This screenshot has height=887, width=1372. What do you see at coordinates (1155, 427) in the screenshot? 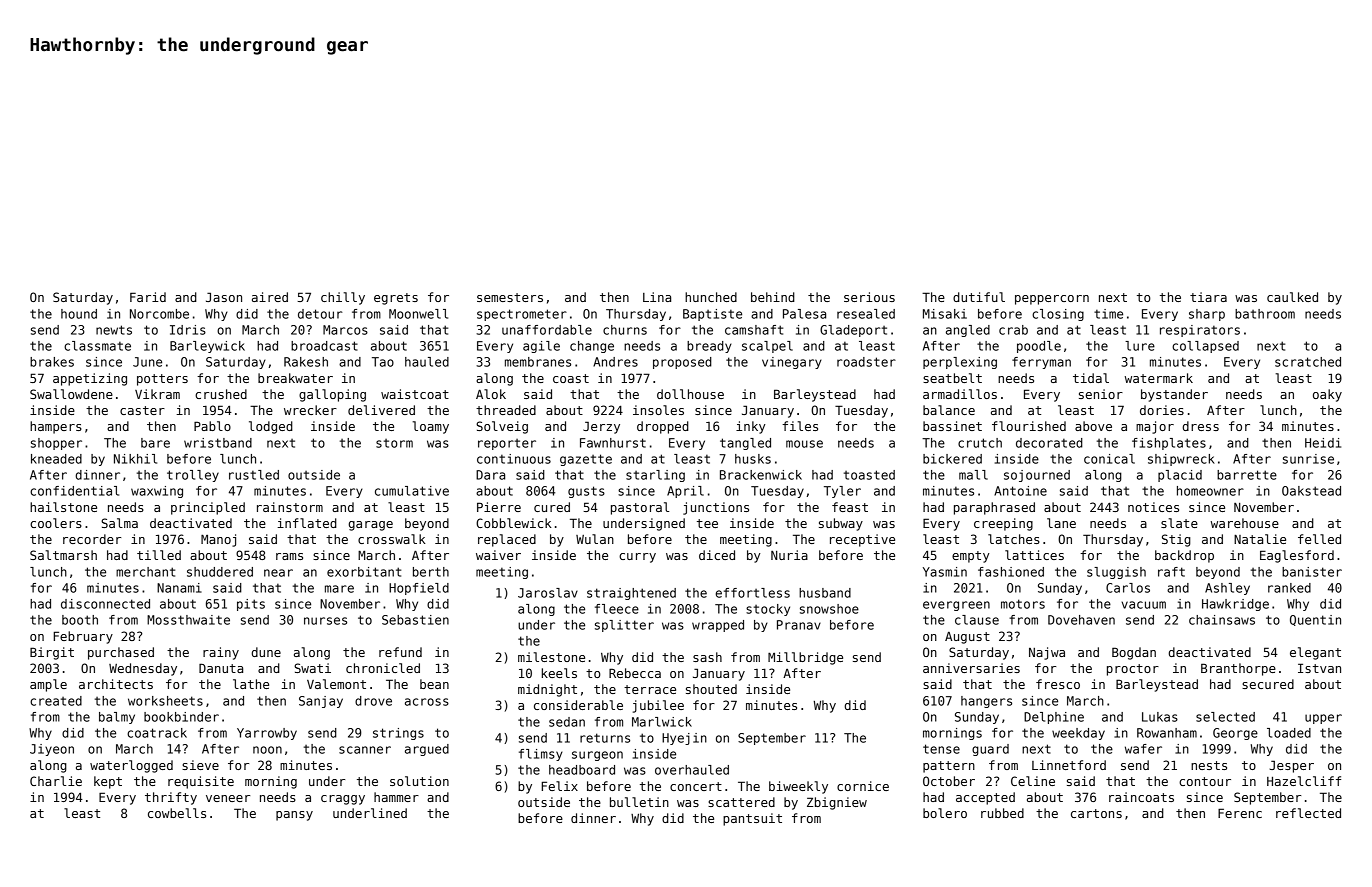
I see `major` at bounding box center [1155, 427].
